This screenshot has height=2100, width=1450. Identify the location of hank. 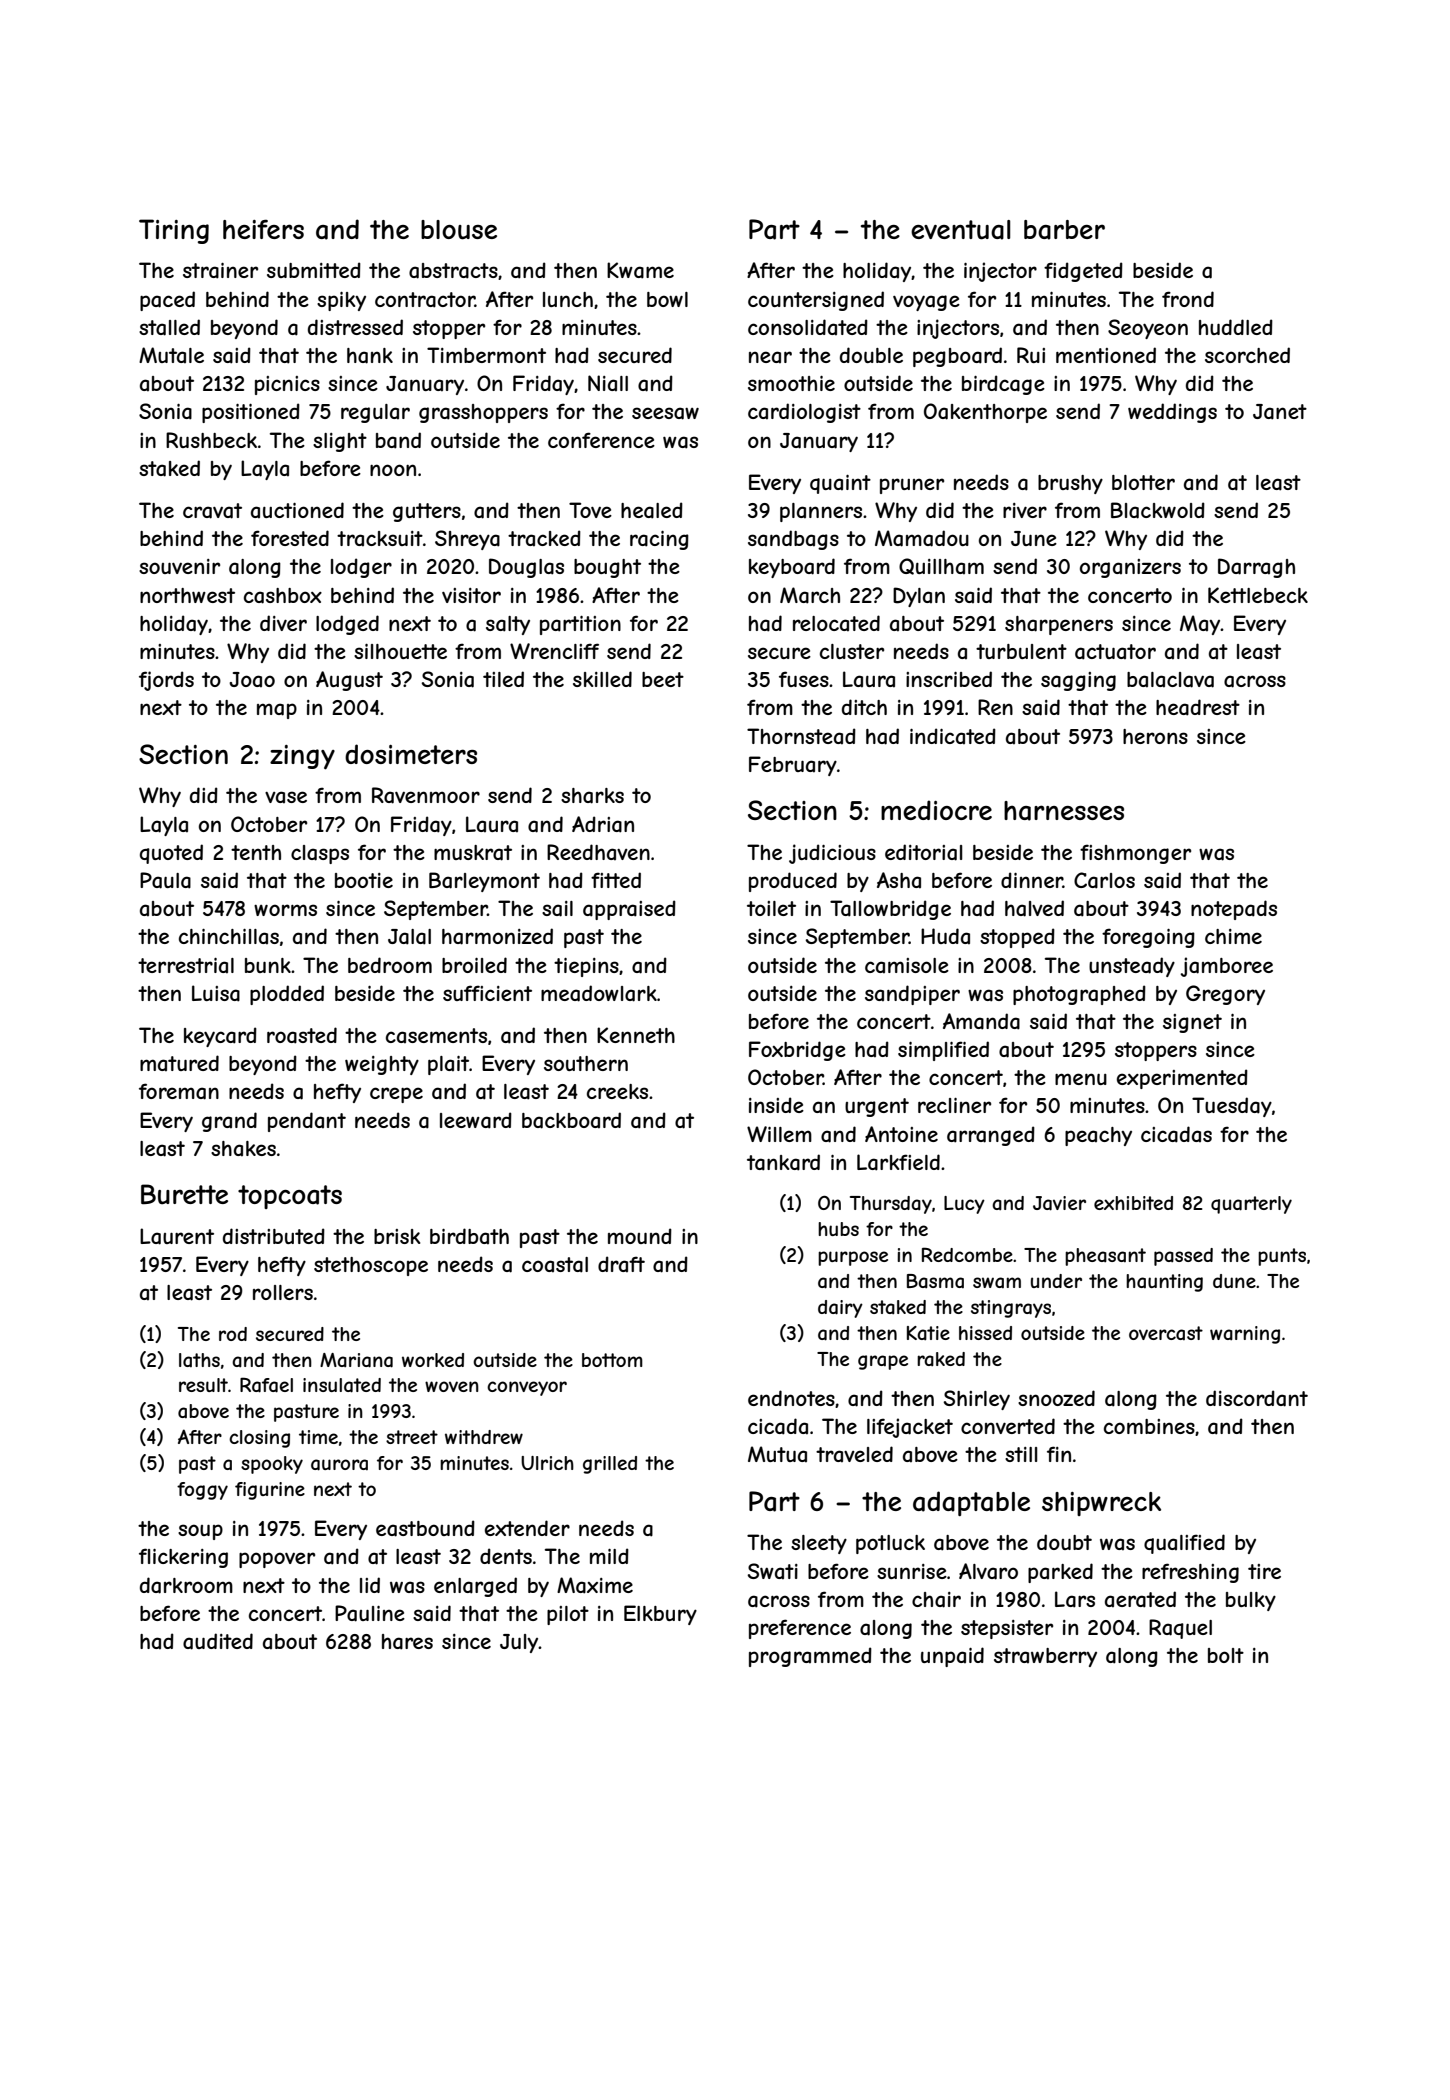
(370, 356).
